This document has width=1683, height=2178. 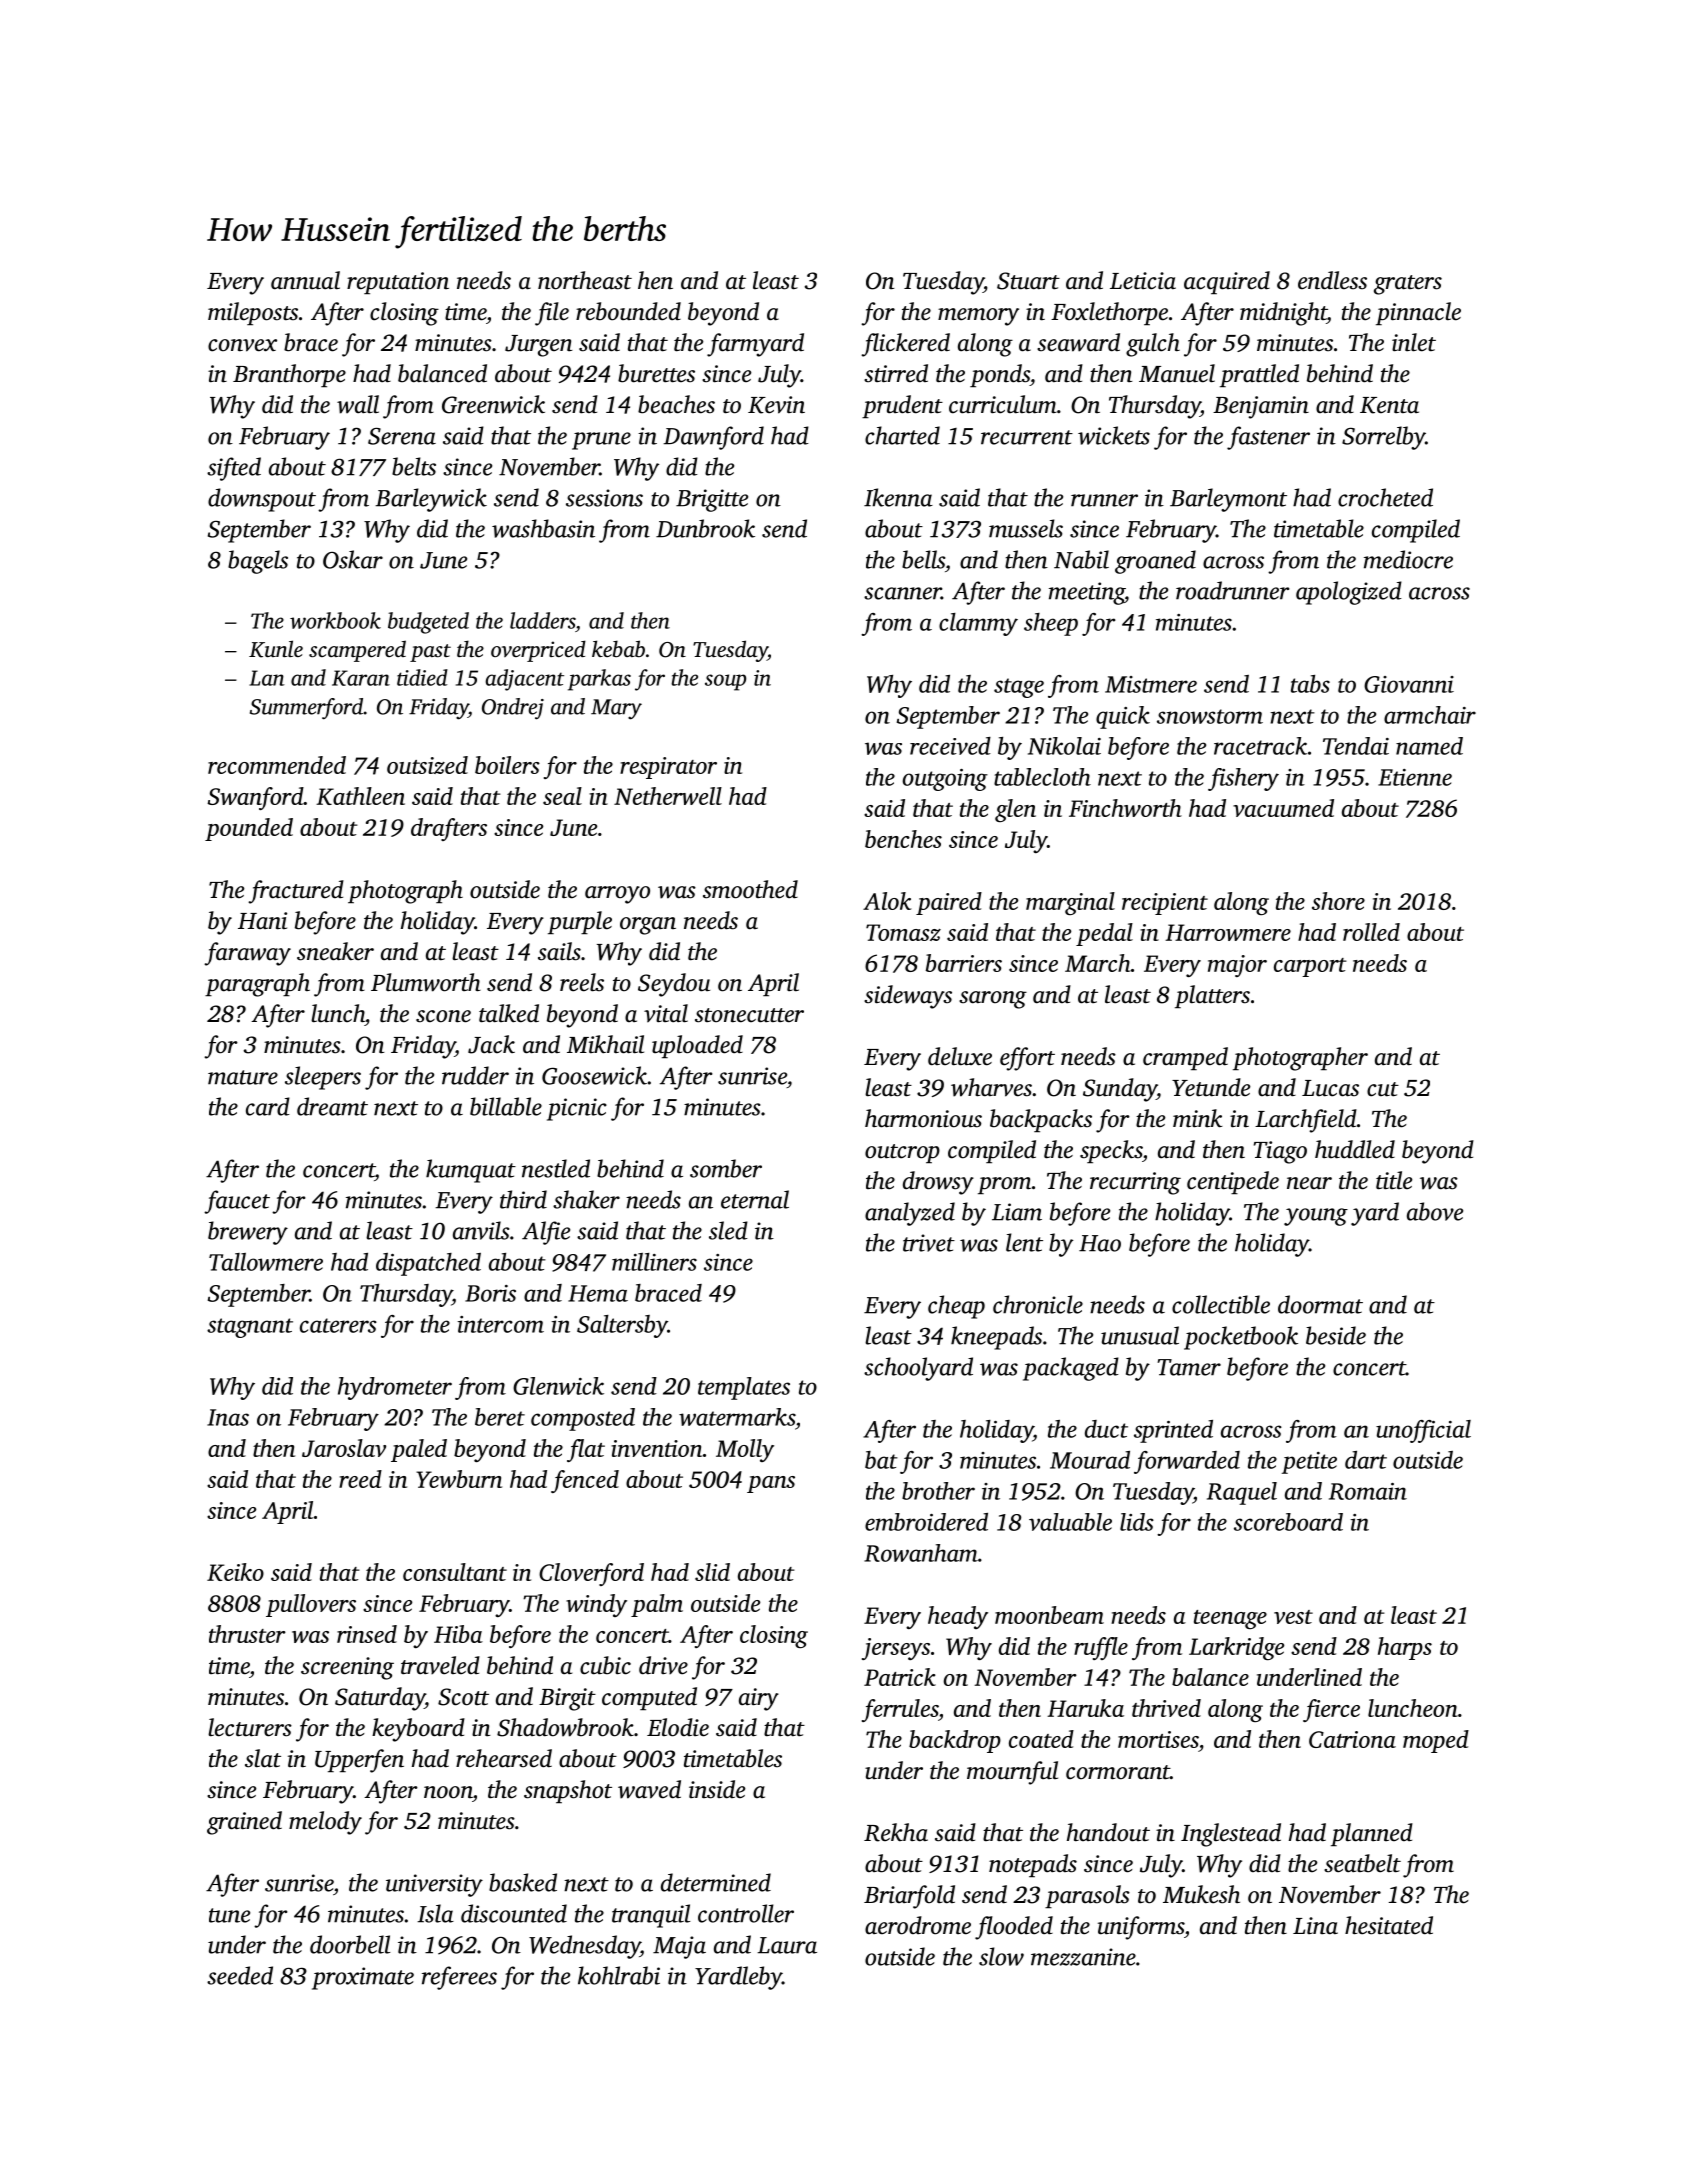 What do you see at coordinates (1028, 281) in the document?
I see `Stuart` at bounding box center [1028, 281].
